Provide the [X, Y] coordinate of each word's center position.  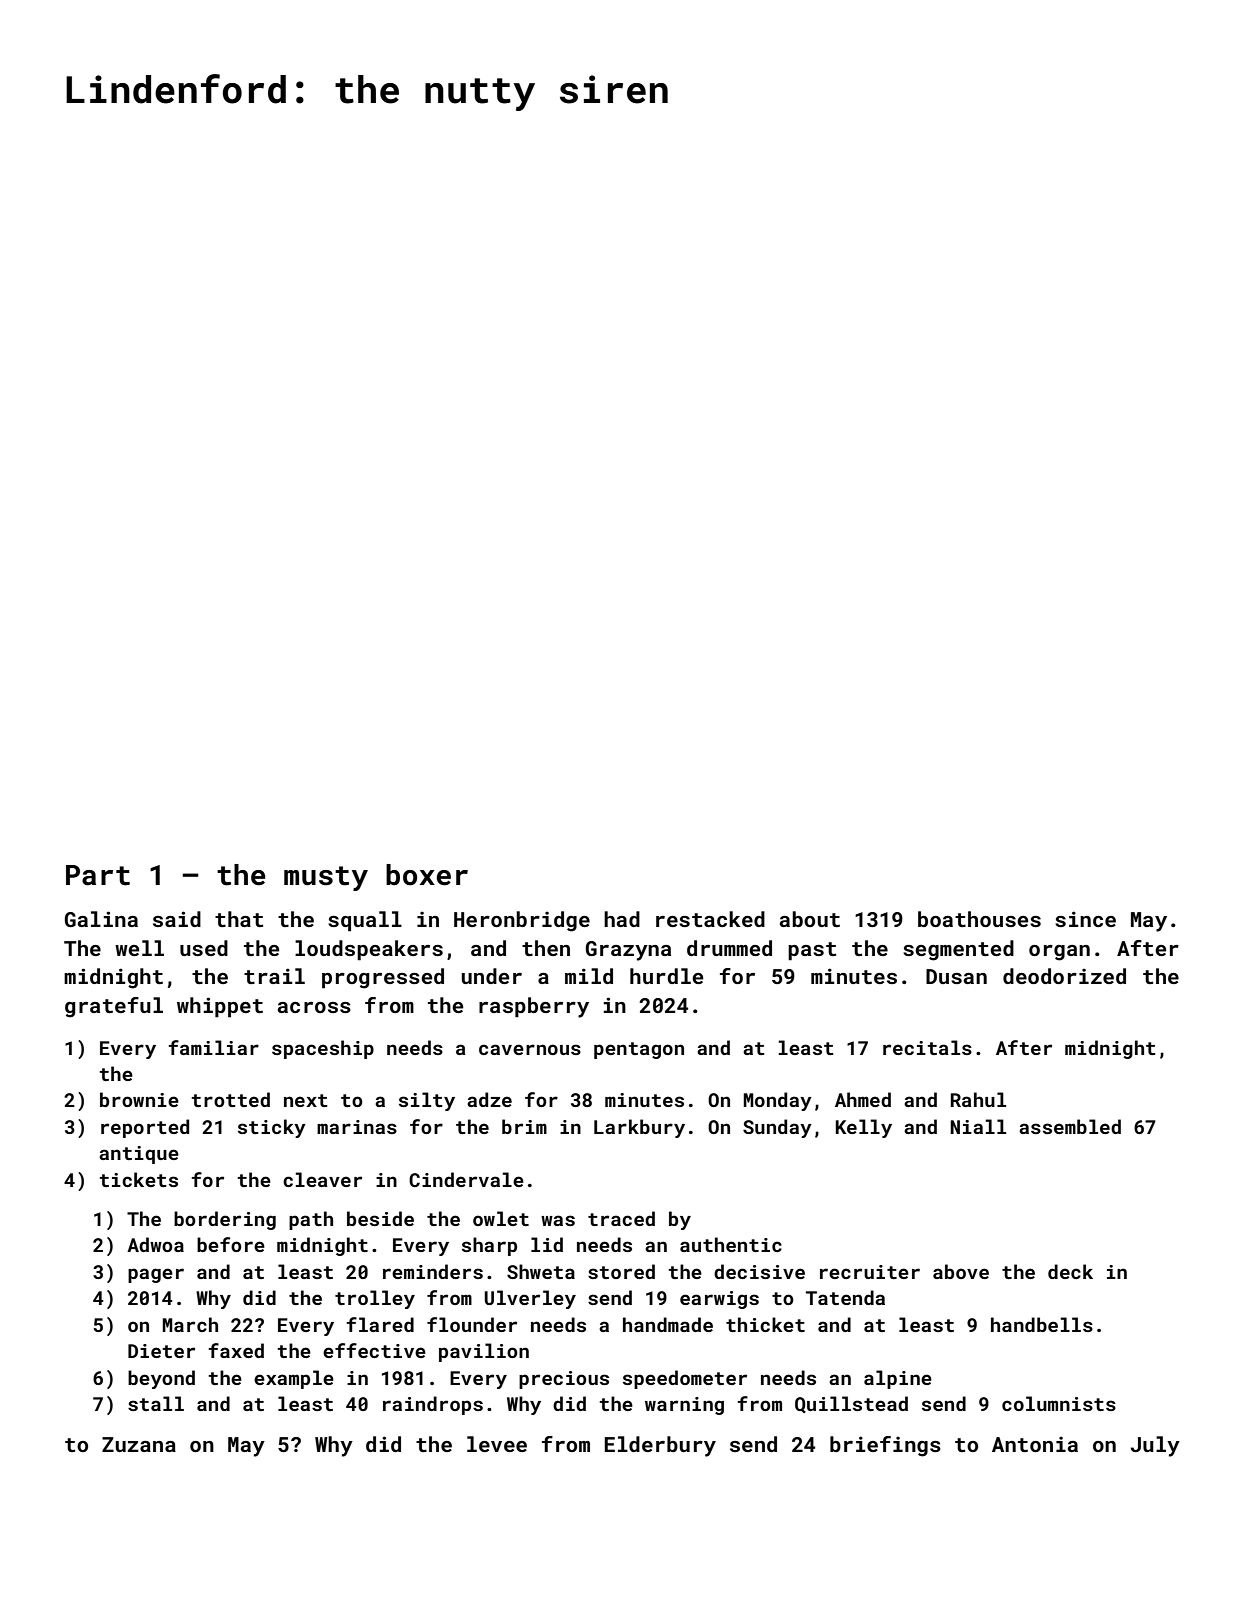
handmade [668, 1324]
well [139, 948]
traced [621, 1218]
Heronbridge [522, 921]
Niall [978, 1126]
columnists [1059, 1403]
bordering [225, 1220]
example [294, 1379]
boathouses [979, 919]
